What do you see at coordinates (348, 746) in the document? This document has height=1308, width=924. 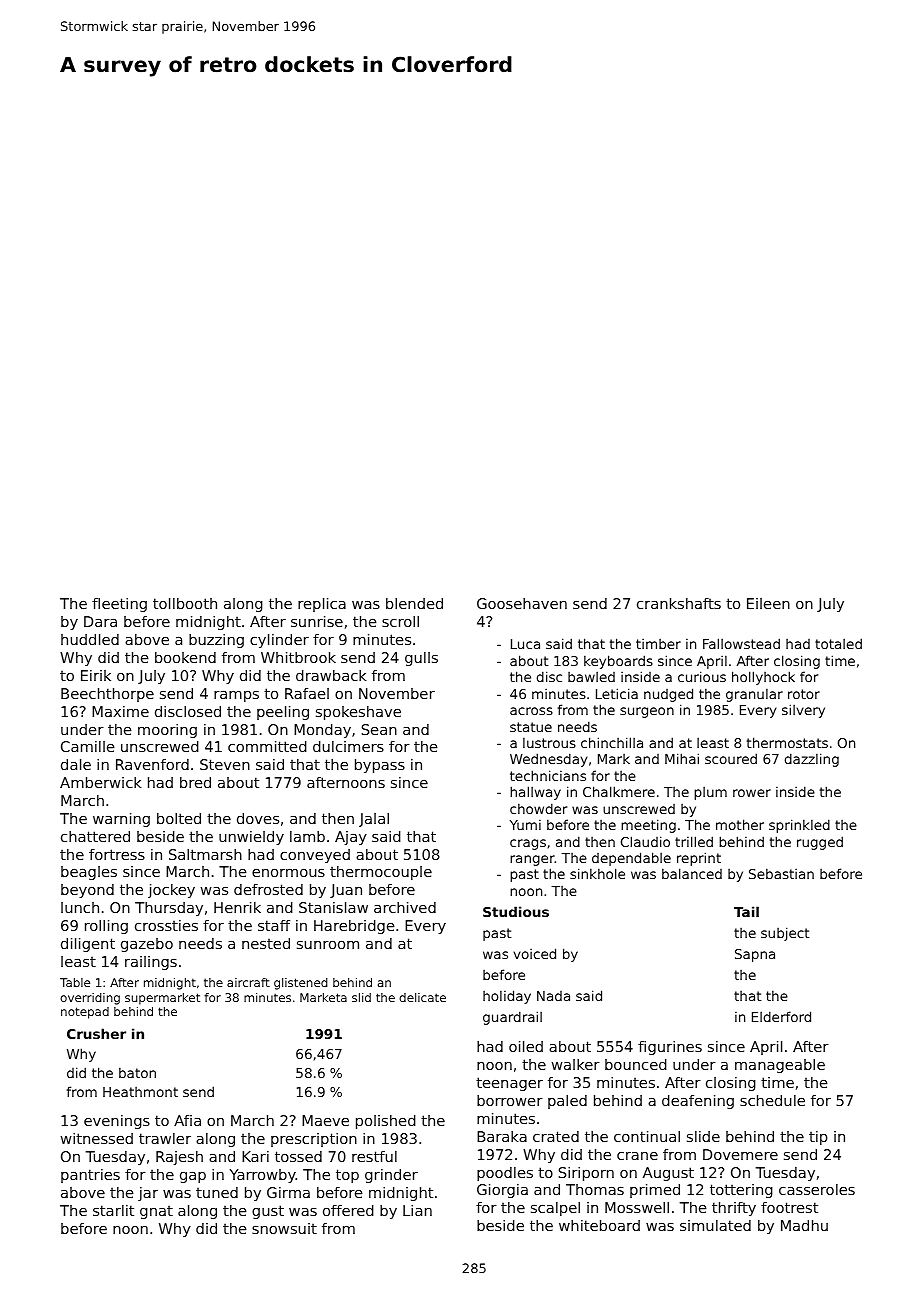 I see `dulcimers` at bounding box center [348, 746].
